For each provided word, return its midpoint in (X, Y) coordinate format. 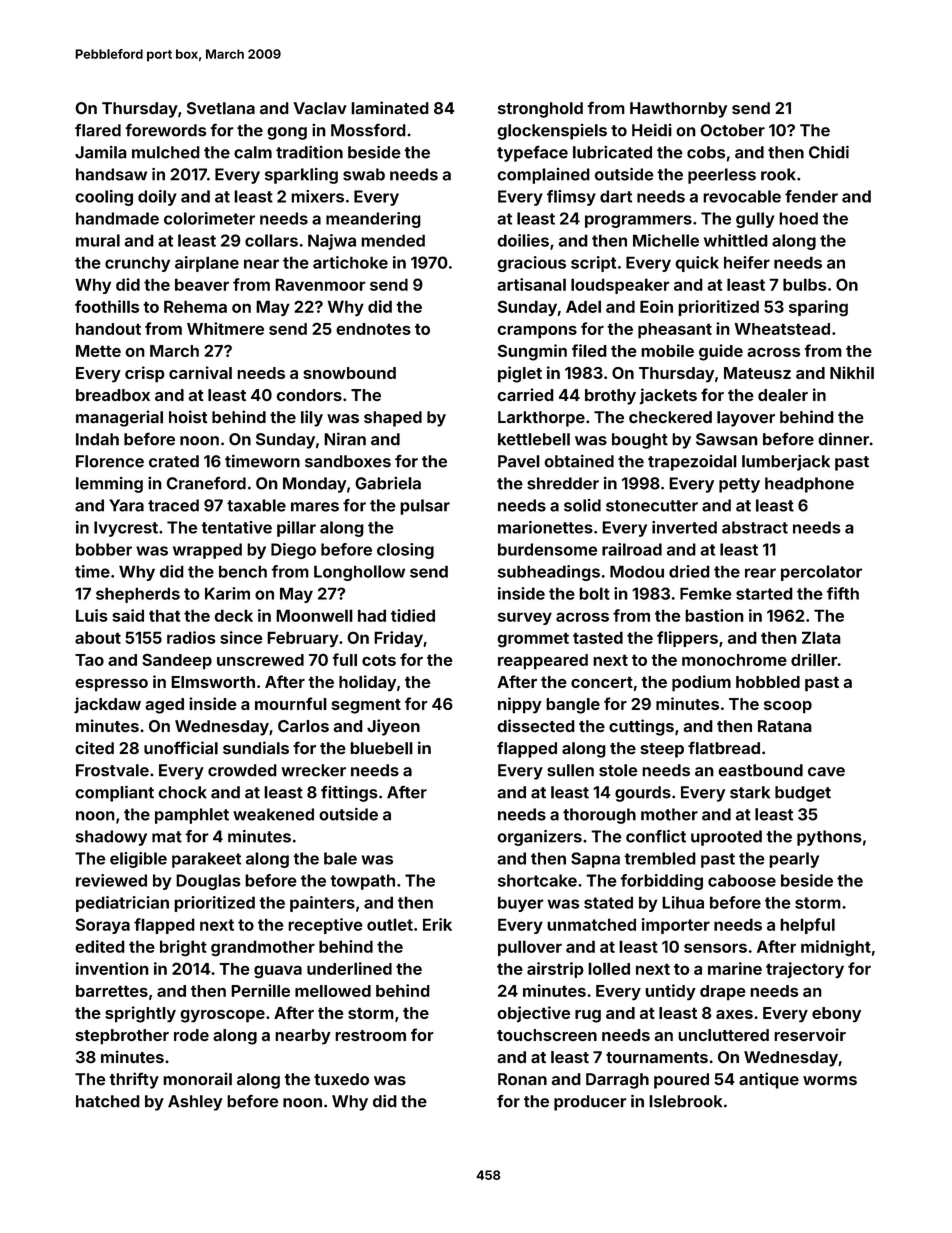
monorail (197, 1079)
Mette (98, 351)
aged (164, 706)
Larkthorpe (541, 419)
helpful (807, 926)
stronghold (540, 110)
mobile (667, 350)
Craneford (206, 483)
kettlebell (534, 439)
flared (98, 130)
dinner (843, 439)
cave (826, 772)
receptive (325, 926)
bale (340, 858)
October (732, 130)
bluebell (381, 748)
